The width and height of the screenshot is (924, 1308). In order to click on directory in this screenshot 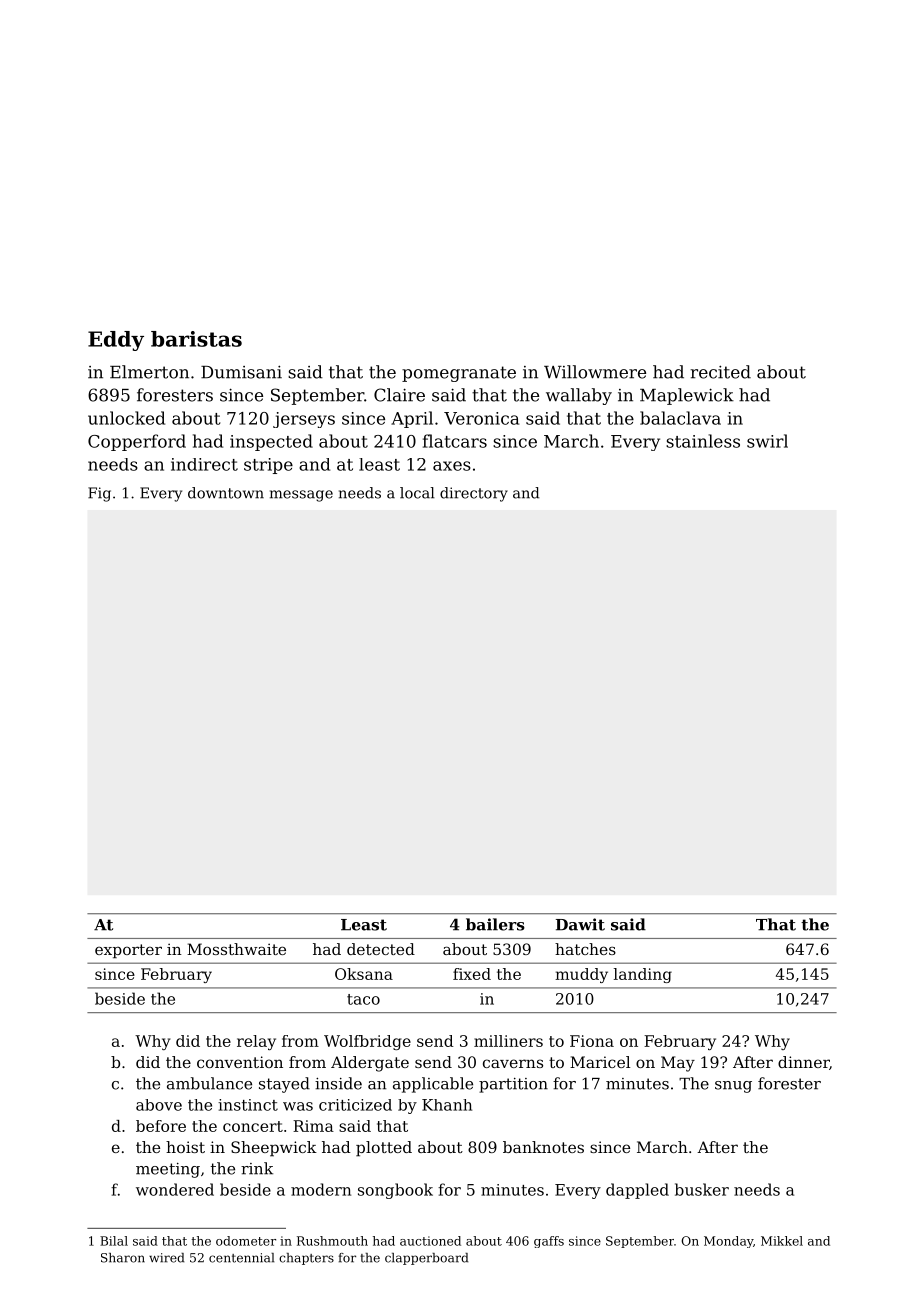, I will do `click(474, 494)`.
